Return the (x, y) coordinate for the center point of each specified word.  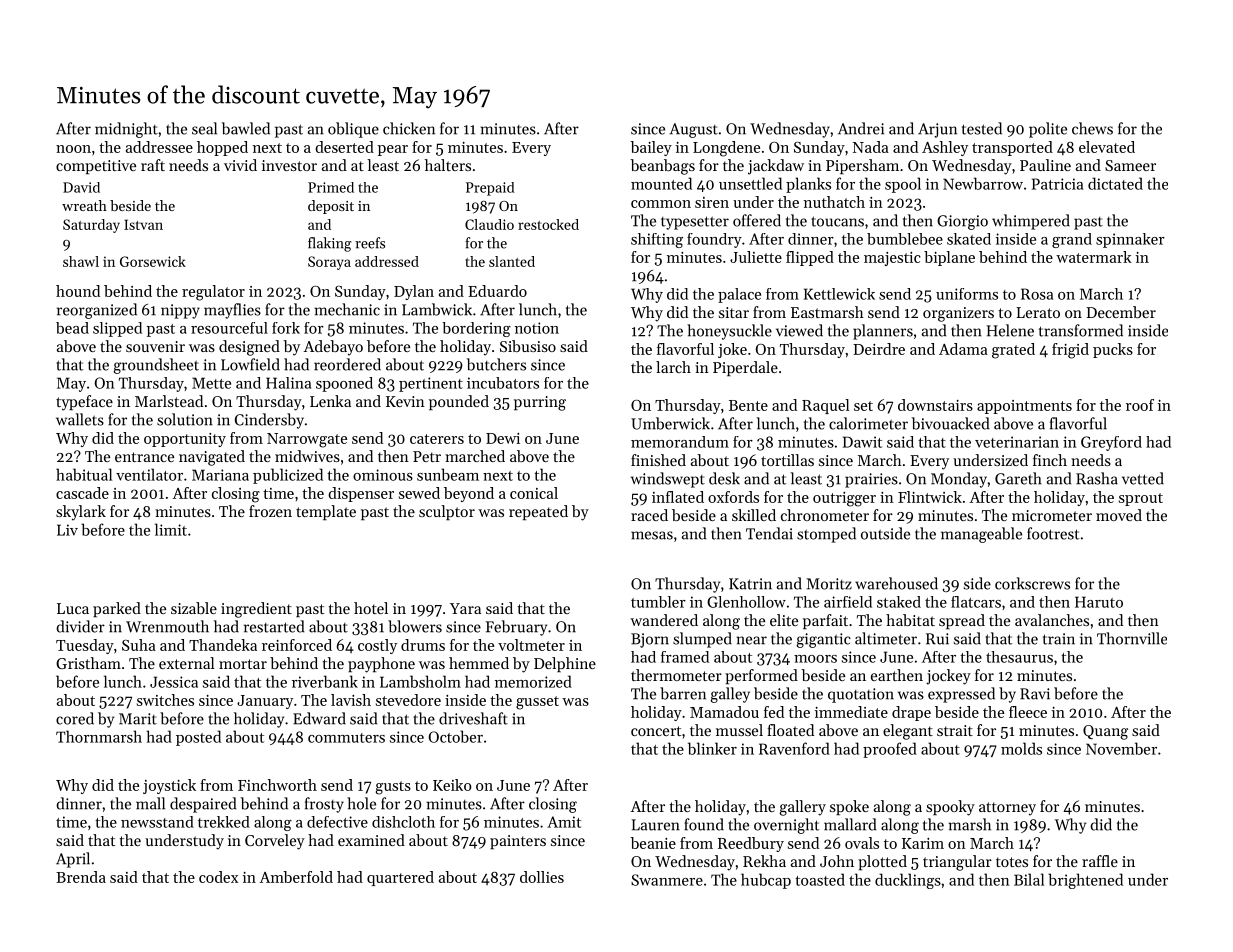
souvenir (155, 346)
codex (218, 877)
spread (962, 621)
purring (540, 403)
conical (534, 493)
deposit (331, 207)
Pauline (1045, 165)
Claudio (489, 224)
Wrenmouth (167, 626)
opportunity (185, 440)
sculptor (447, 512)
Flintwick (930, 497)
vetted (1143, 478)
